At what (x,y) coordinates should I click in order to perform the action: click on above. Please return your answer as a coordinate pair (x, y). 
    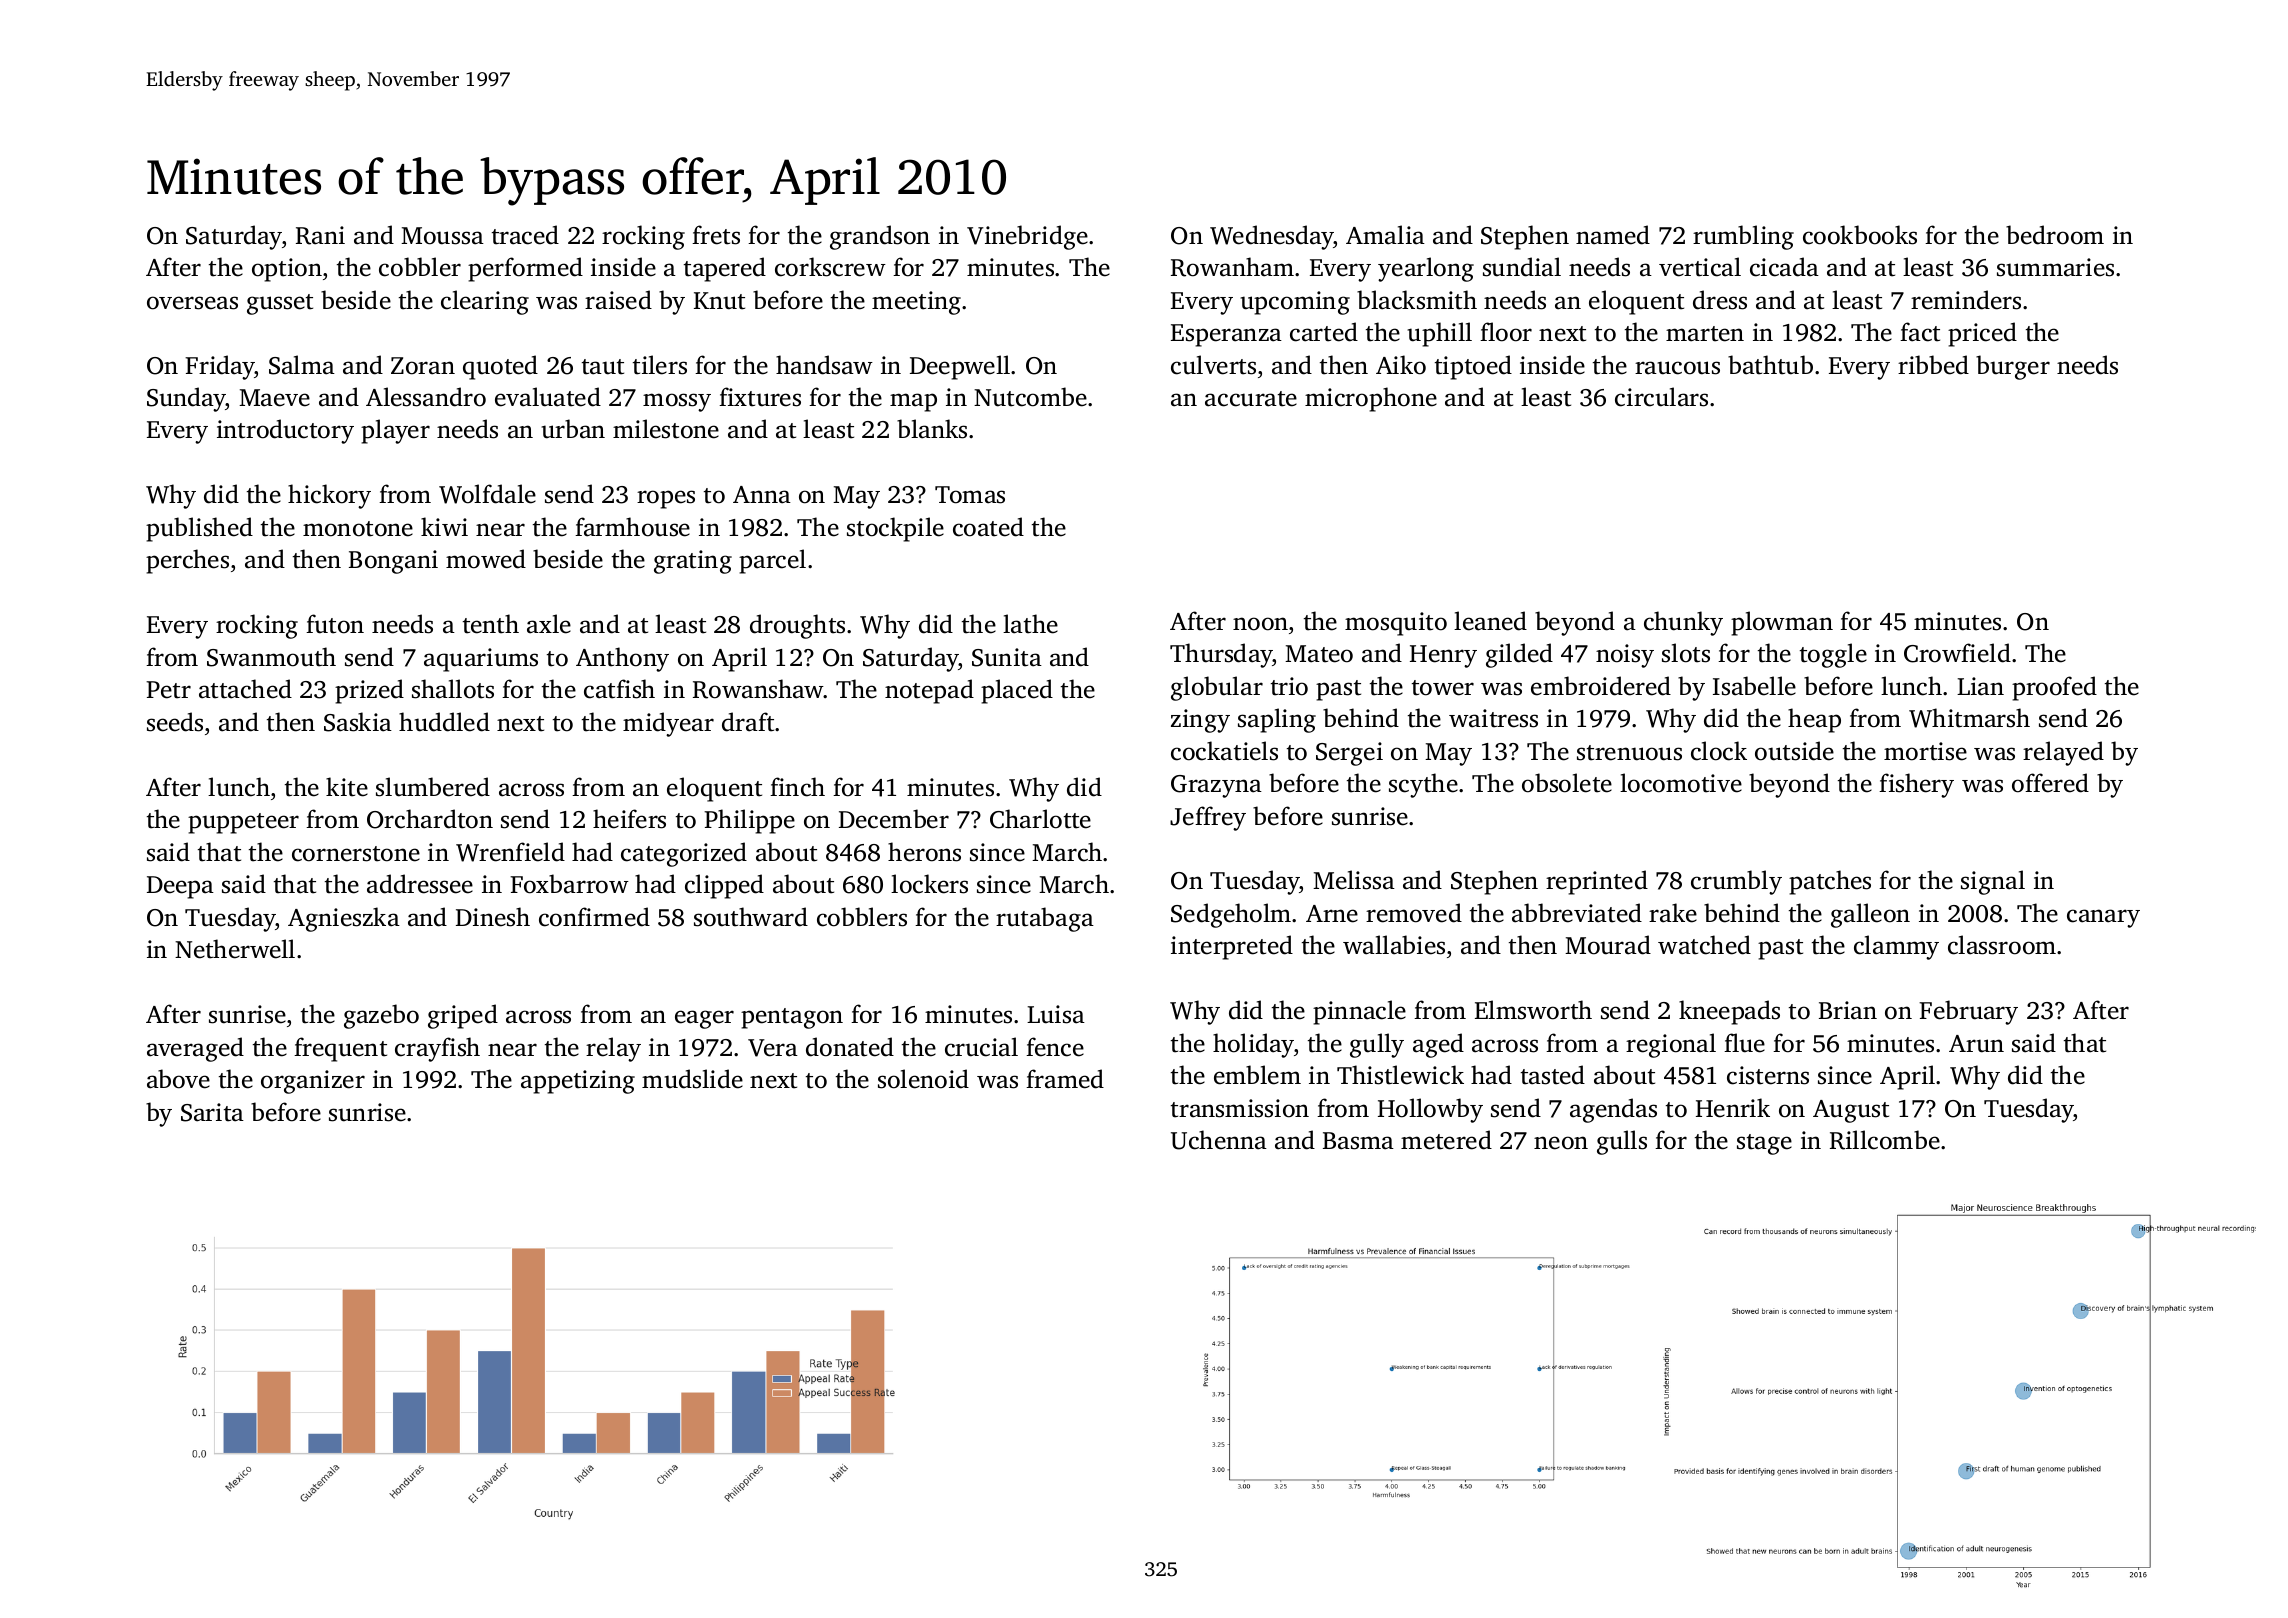
    Looking at the image, I should click on (178, 1079).
